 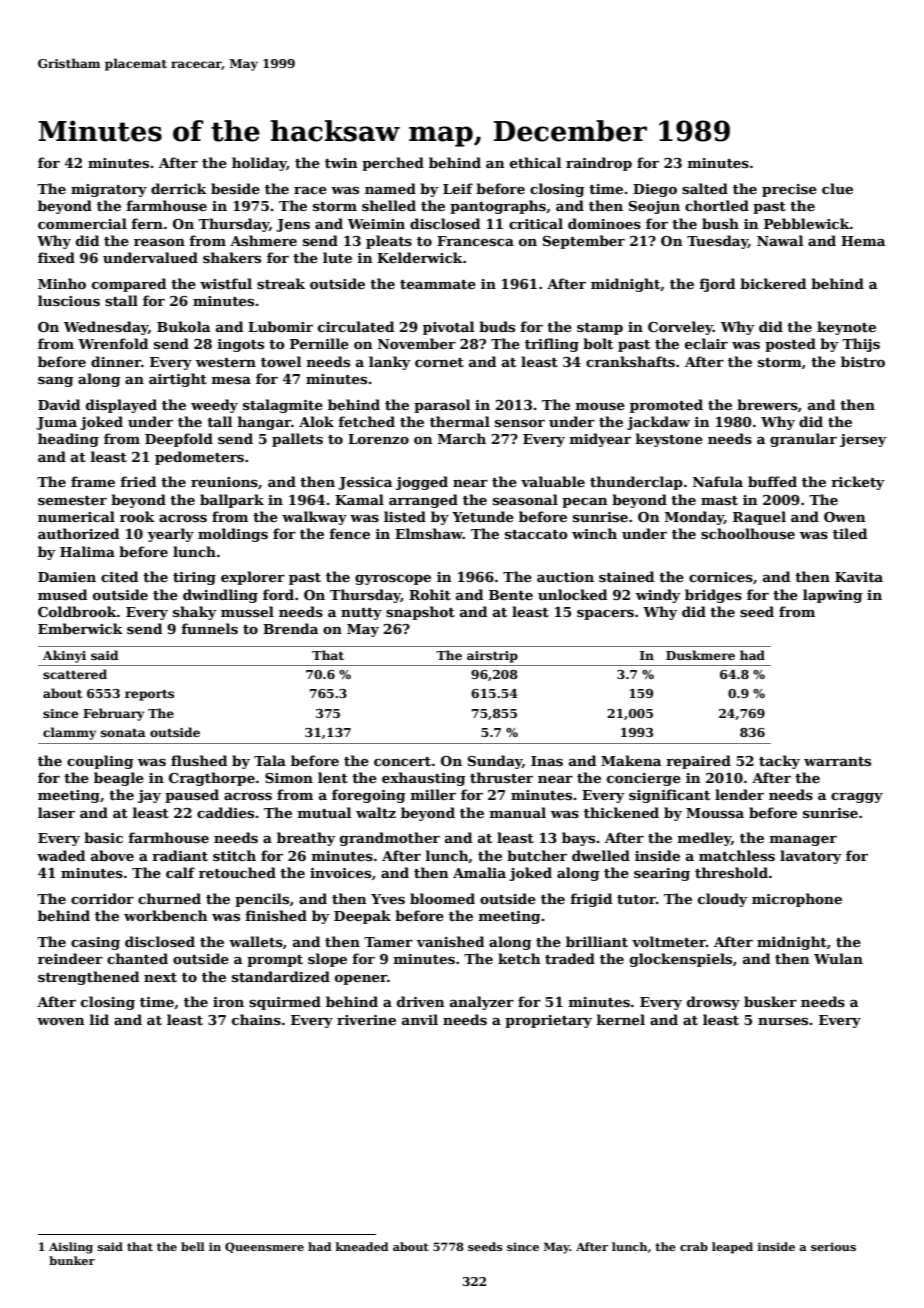 What do you see at coordinates (599, 164) in the image?
I see `raindrop` at bounding box center [599, 164].
